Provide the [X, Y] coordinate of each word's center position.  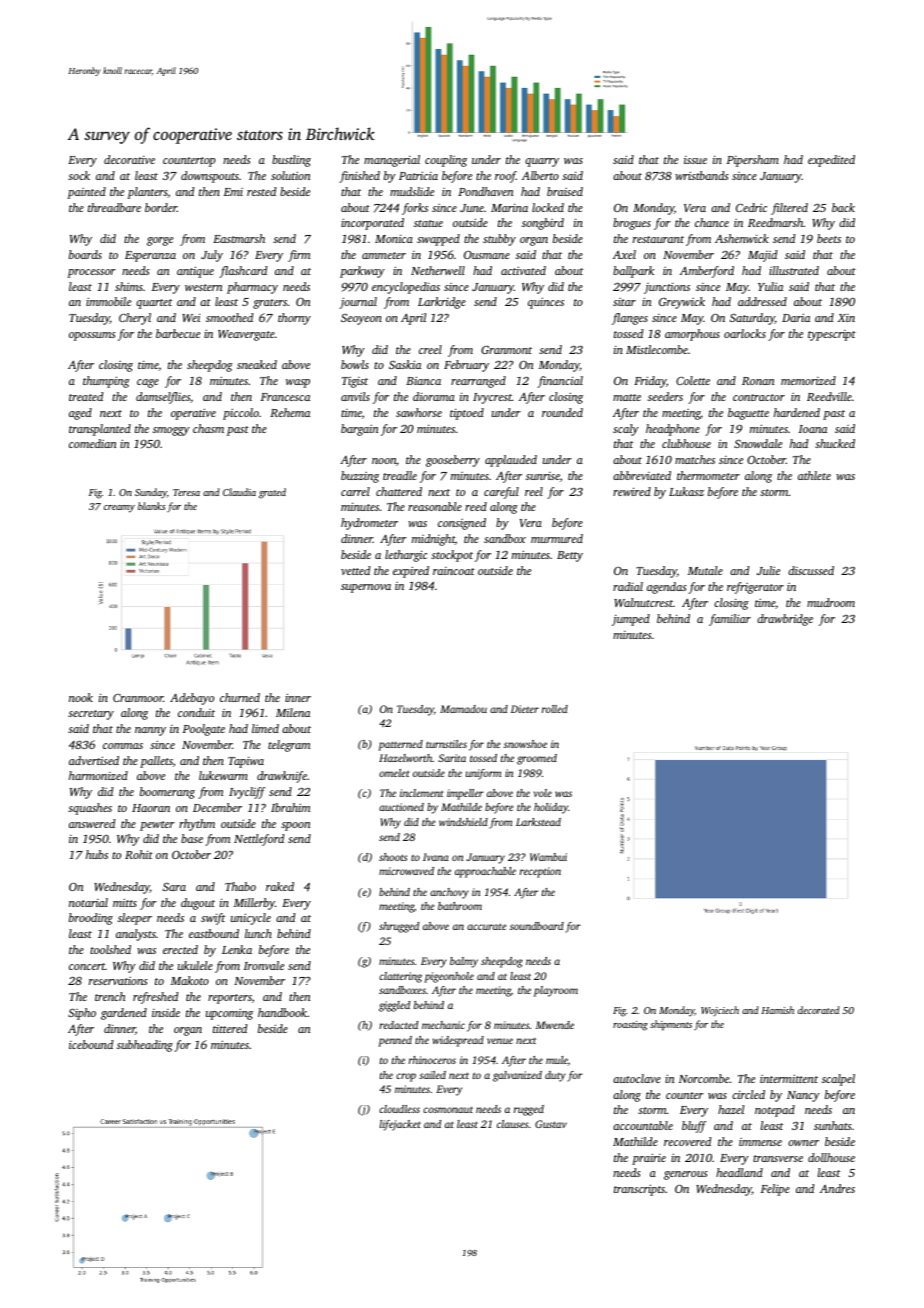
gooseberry [453, 461]
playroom [556, 991]
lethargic [406, 556]
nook [81, 697]
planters [147, 193]
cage [148, 383]
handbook [282, 1012]
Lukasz [686, 491]
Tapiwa [246, 762]
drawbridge [785, 620]
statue [428, 223]
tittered [230, 1028]
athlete [814, 475]
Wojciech [720, 1011]
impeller [465, 794]
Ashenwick [742, 238]
